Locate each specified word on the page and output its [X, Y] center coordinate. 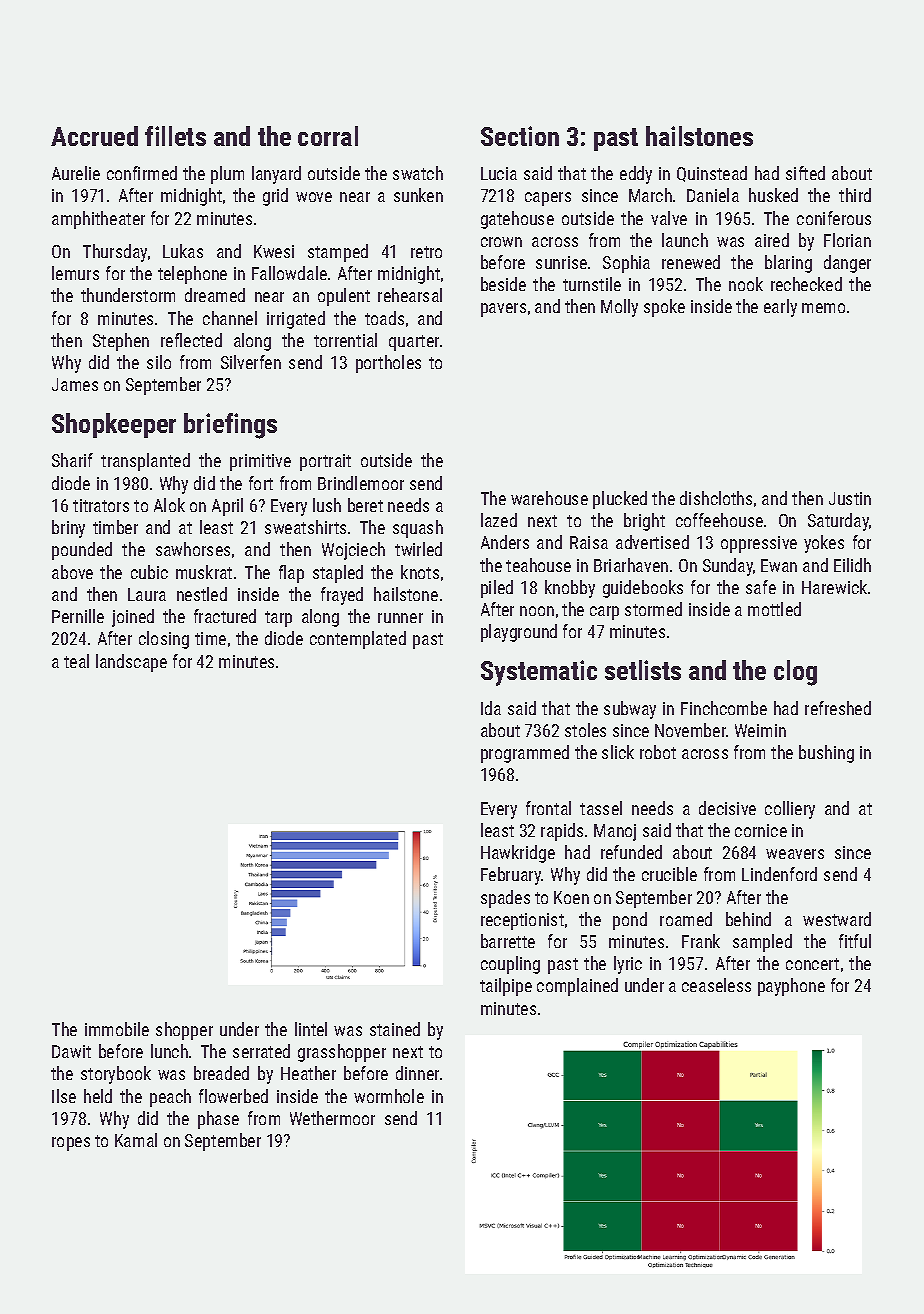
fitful [855, 941]
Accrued [94, 136]
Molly [619, 308]
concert [812, 964]
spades [505, 899]
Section [520, 136]
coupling [510, 965]
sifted [805, 173]
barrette [508, 941]
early [780, 308]
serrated [261, 1051]
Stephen [121, 342]
